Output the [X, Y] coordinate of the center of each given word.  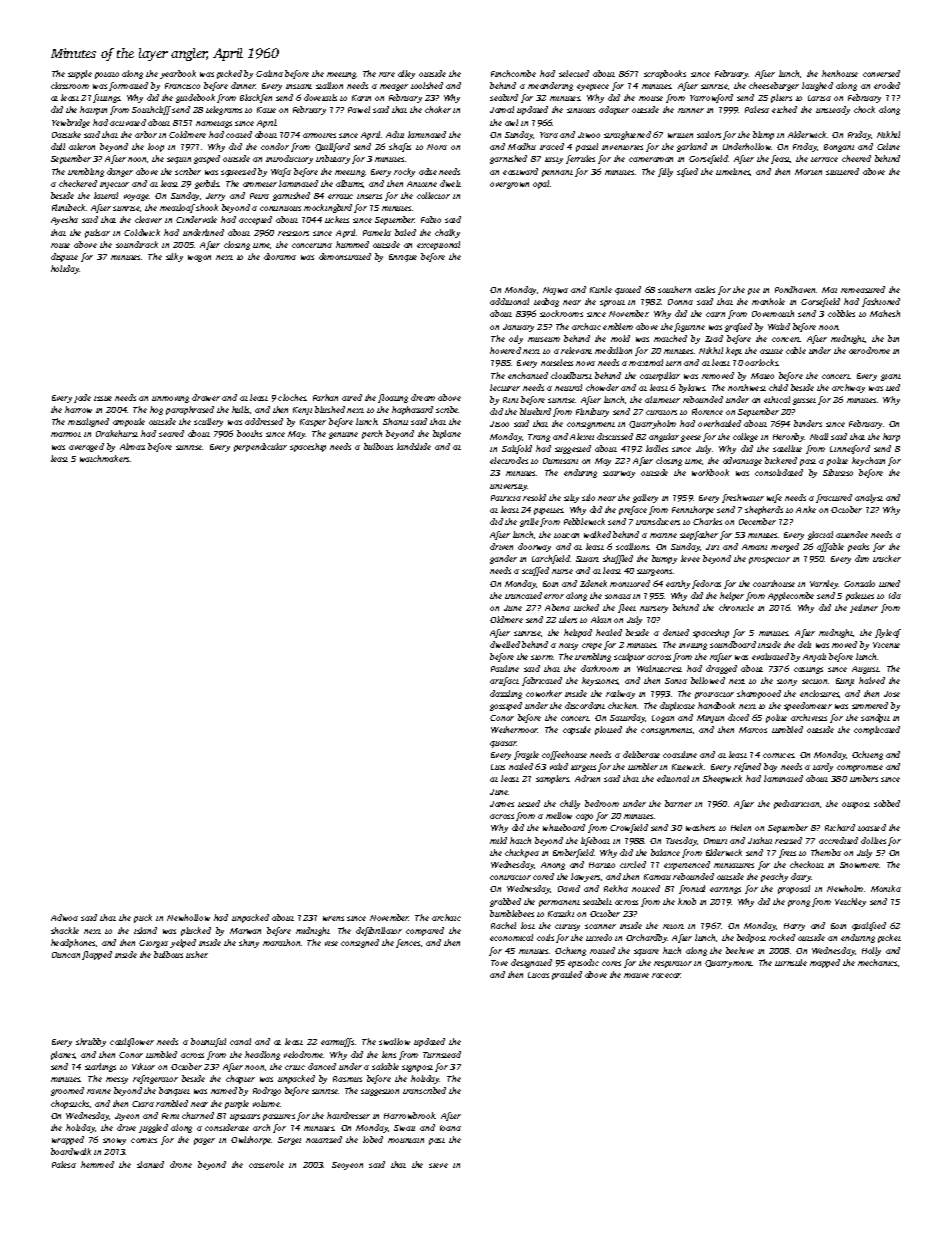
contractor [510, 877]
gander [503, 559]
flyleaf [888, 633]
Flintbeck [68, 207]
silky [174, 257]
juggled [153, 1128]
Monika [886, 888]
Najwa [555, 291]
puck [143, 918]
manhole [768, 301]
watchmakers [104, 458]
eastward [520, 171]
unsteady [833, 110]
